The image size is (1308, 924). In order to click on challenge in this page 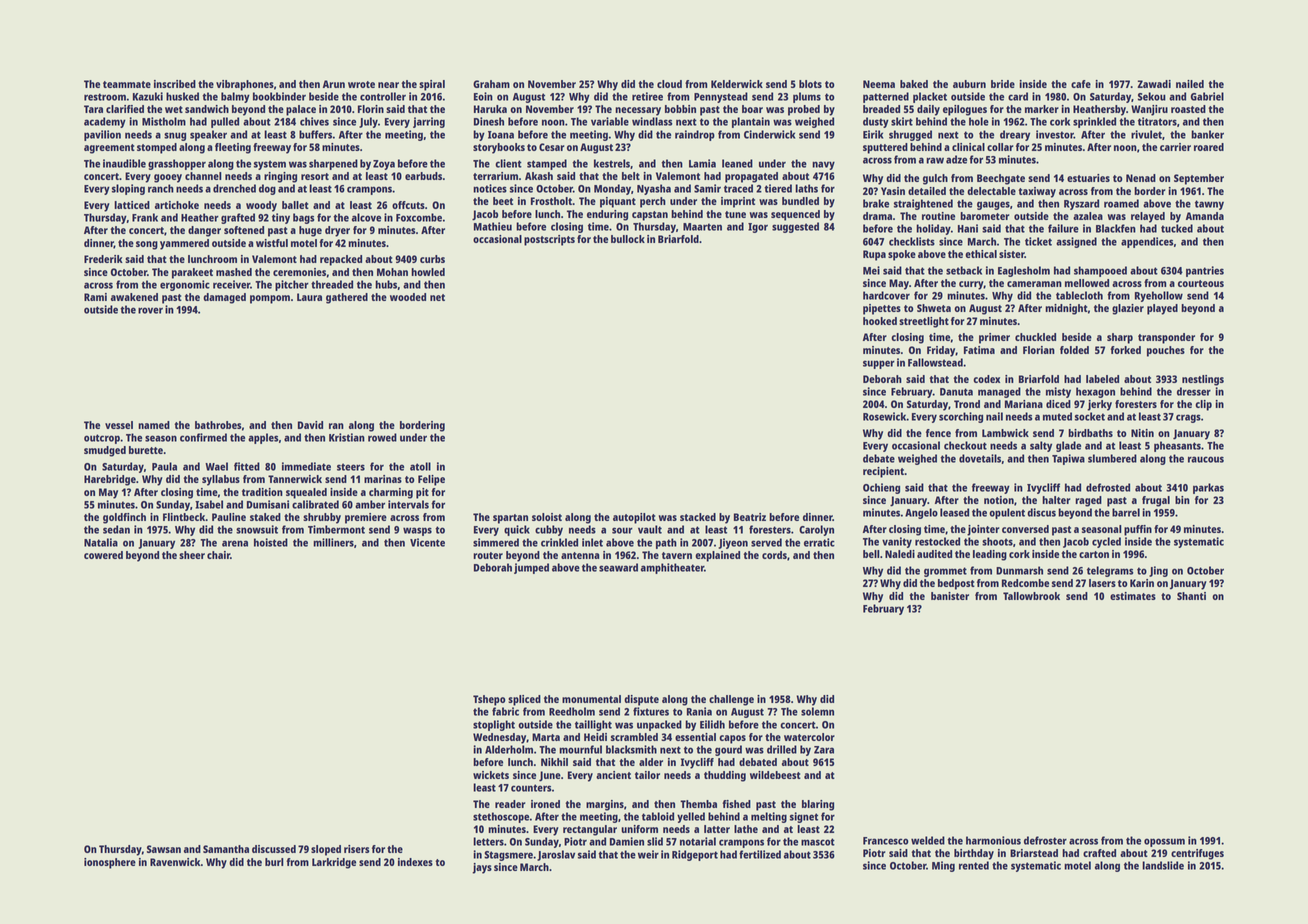, I will do `click(731, 700)`.
